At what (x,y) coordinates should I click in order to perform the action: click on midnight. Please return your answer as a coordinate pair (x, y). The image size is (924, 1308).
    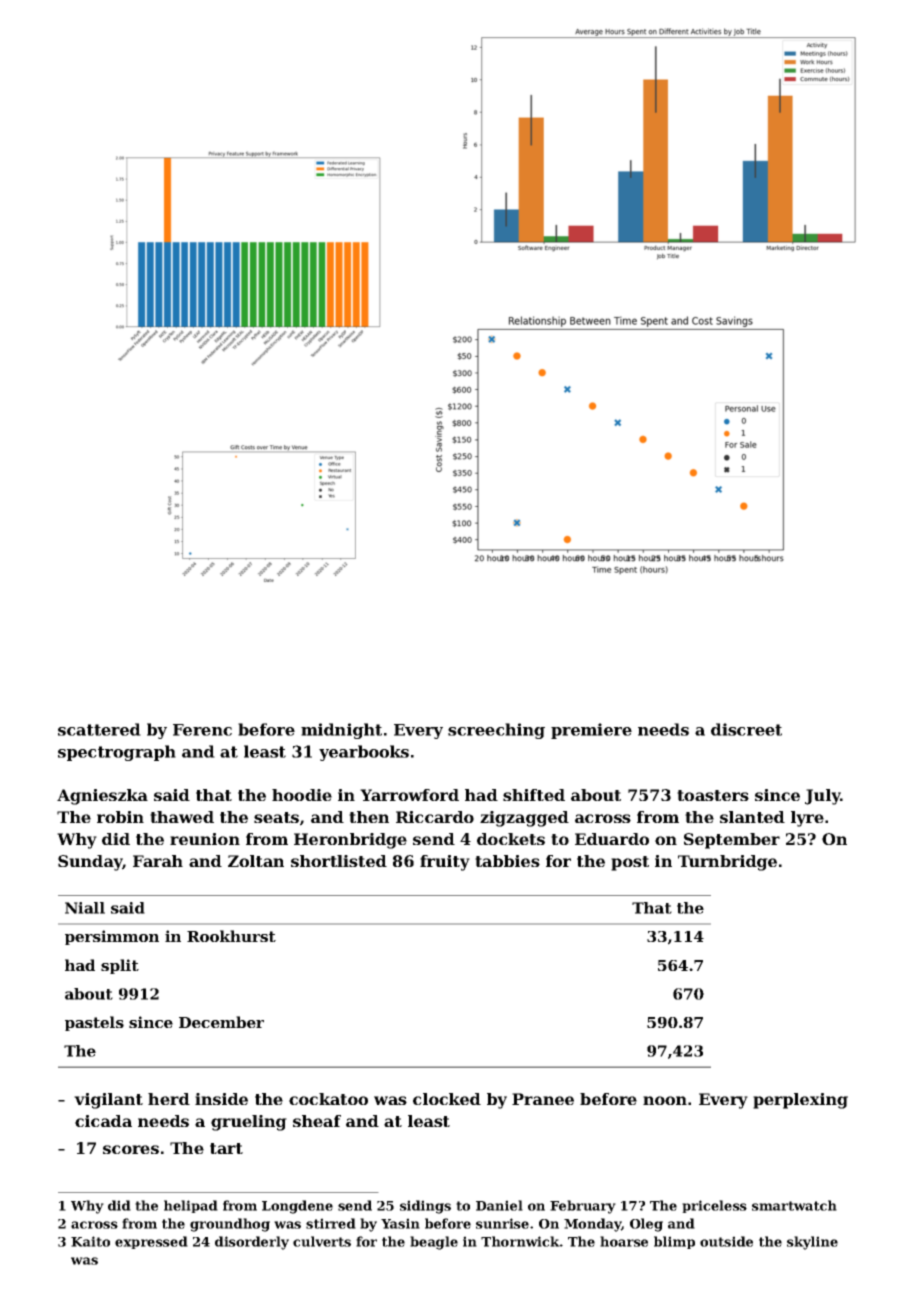
    Looking at the image, I should click on (341, 731).
